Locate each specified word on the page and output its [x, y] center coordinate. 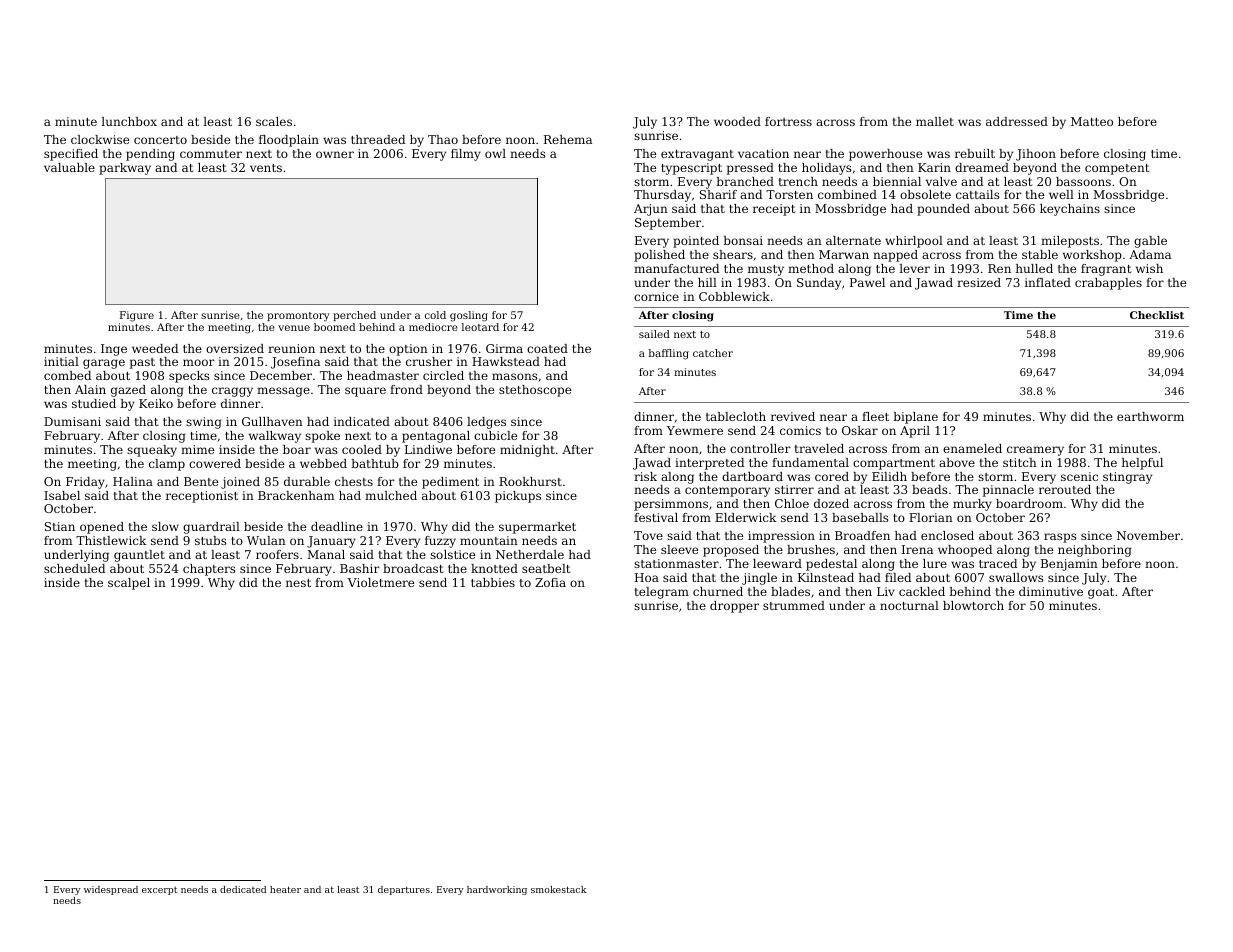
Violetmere [381, 582]
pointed [696, 242]
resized [979, 282]
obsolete [925, 194]
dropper [734, 607]
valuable [69, 167]
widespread [111, 890]
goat [1101, 593]
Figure [137, 316]
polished [659, 256]
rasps [1060, 538]
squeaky [152, 451]
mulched [391, 495]
